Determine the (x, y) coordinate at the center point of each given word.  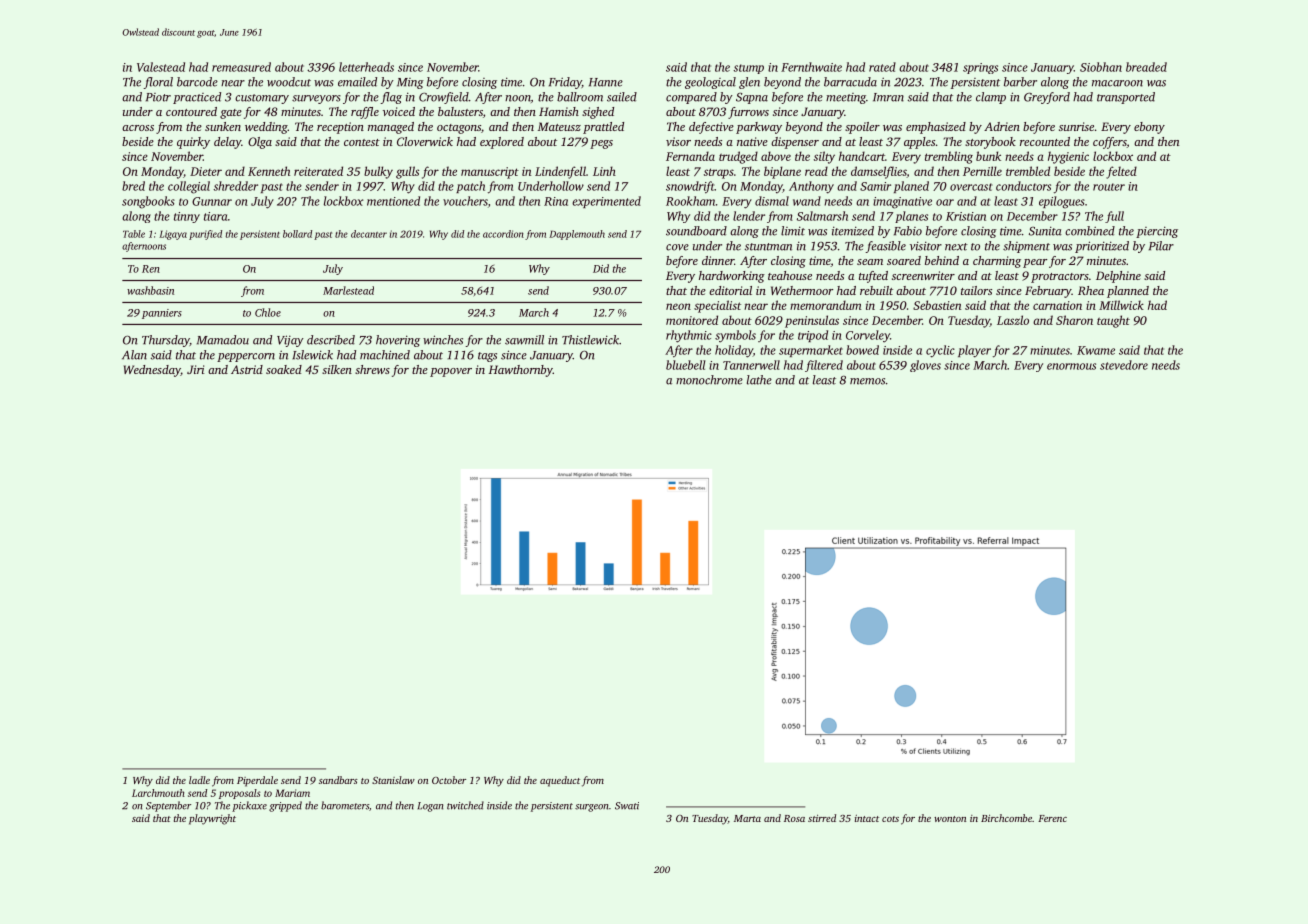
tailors (976, 290)
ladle (199, 780)
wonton (950, 819)
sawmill (524, 340)
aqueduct (560, 781)
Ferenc (1052, 818)
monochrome (709, 380)
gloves (925, 366)
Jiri (196, 369)
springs (980, 68)
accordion (503, 234)
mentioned (393, 201)
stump (748, 69)
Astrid (247, 369)
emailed (357, 82)
